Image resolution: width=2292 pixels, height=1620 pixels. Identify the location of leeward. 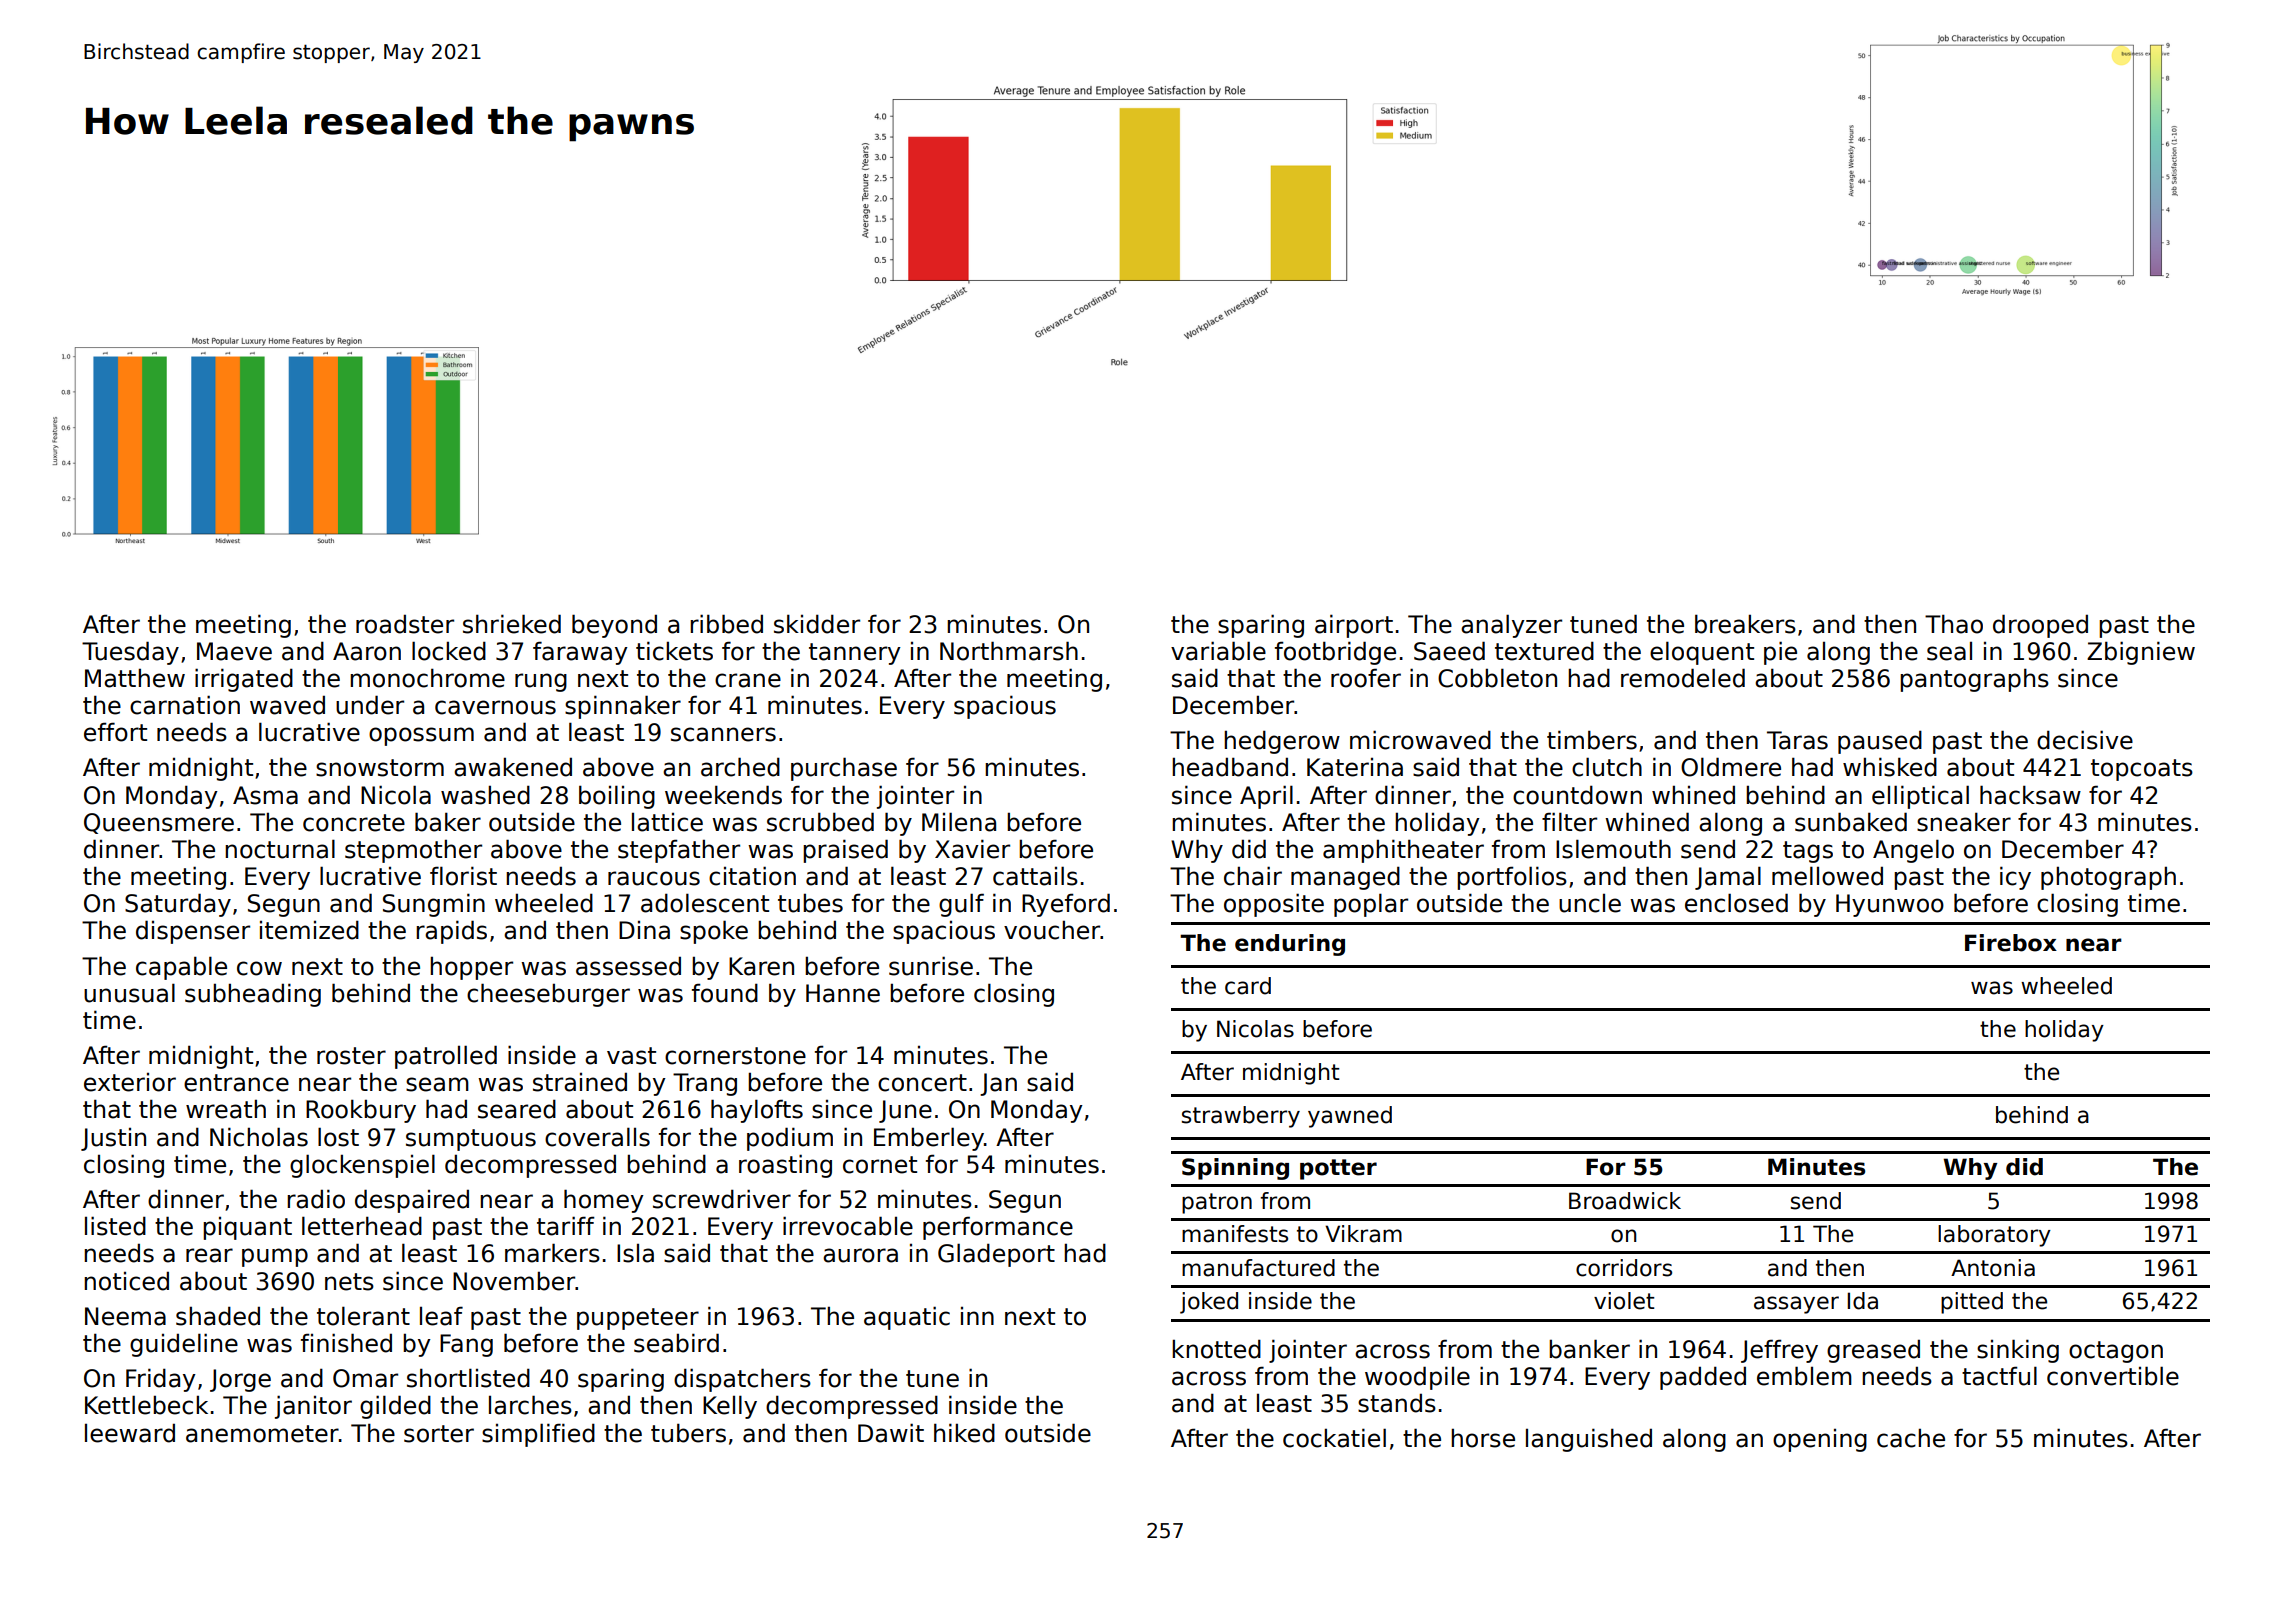
(130, 1433).
